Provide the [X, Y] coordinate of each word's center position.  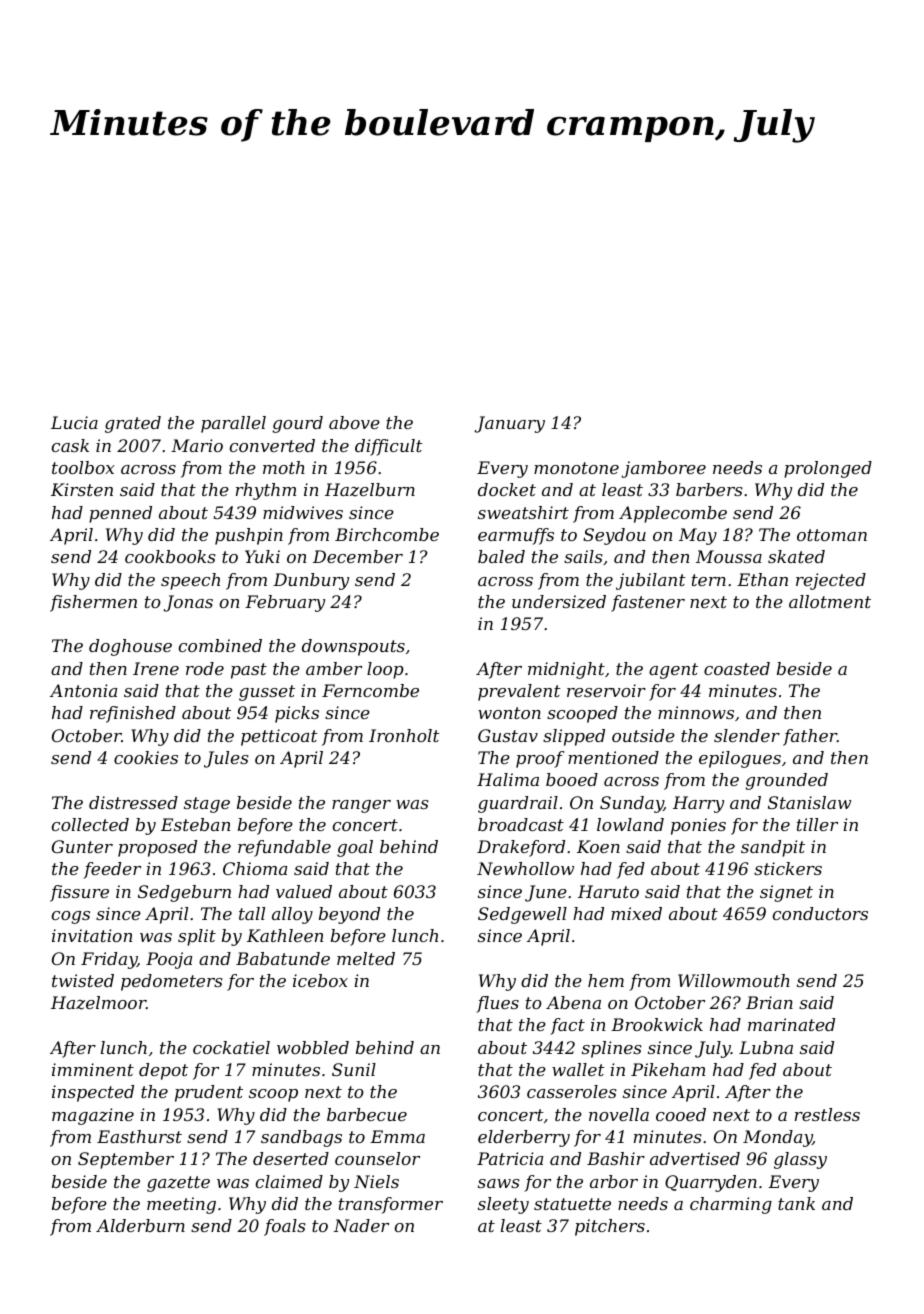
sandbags [301, 1138]
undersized [559, 602]
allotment [830, 601]
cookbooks [170, 556]
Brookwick [657, 1024]
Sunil [354, 1069]
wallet [578, 1069]
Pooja [169, 960]
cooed [681, 1114]
